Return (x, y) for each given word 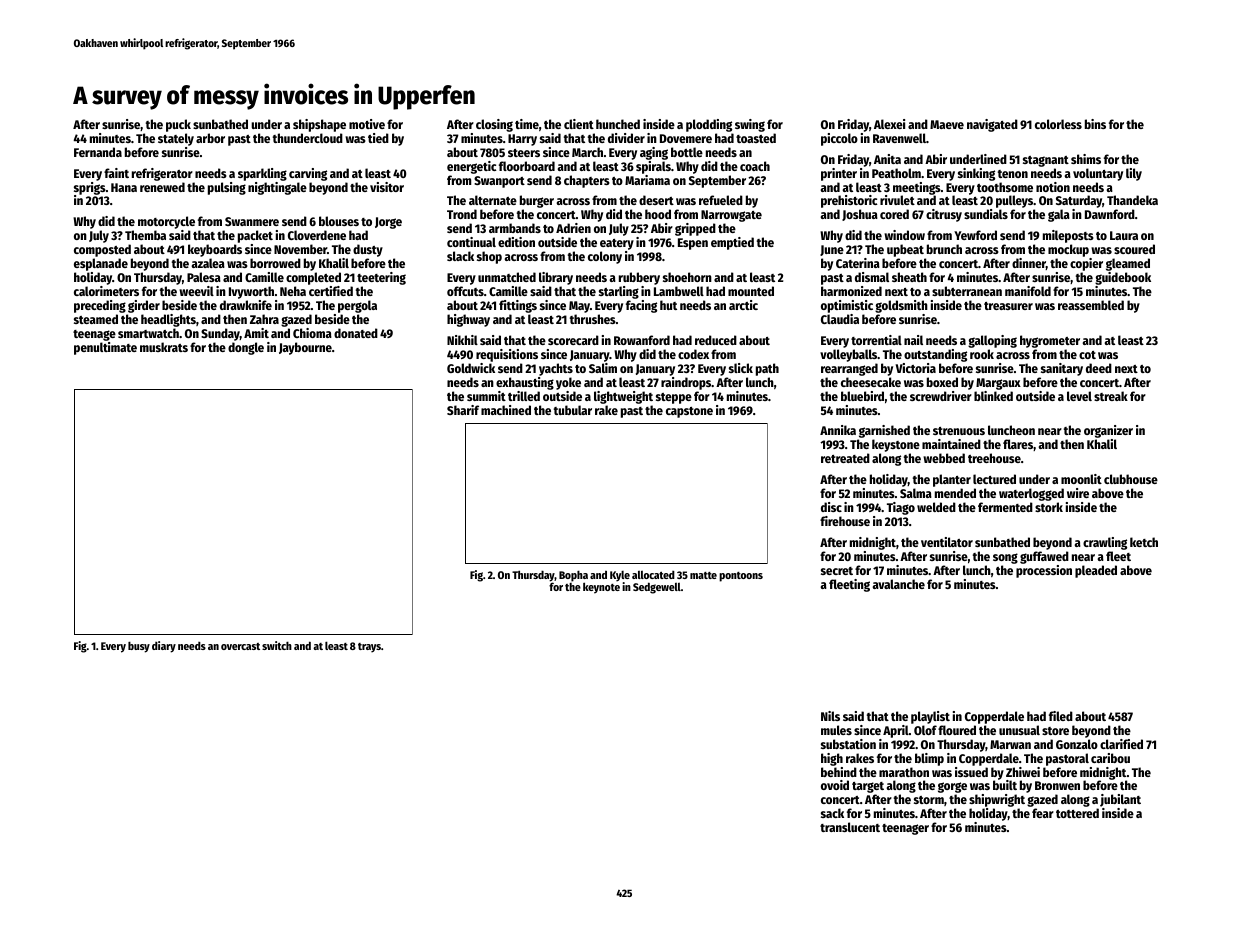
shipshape (319, 125)
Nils (830, 716)
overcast (240, 646)
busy (139, 647)
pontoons (741, 577)
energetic (471, 167)
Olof (925, 730)
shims (1086, 159)
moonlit (1081, 479)
